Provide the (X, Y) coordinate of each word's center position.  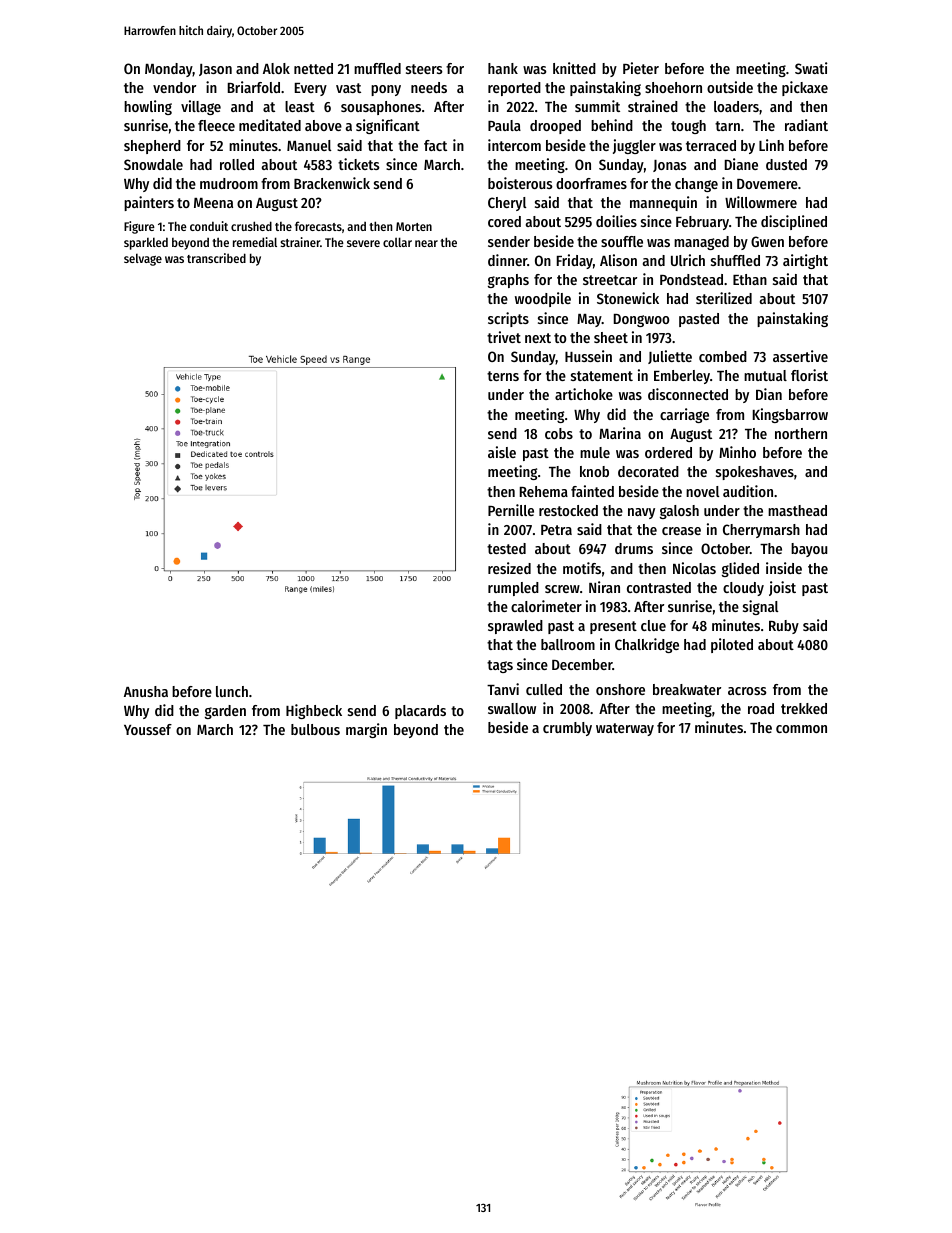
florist (809, 375)
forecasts (318, 226)
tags (500, 666)
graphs (508, 281)
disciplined (794, 222)
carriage (684, 415)
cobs (559, 433)
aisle (502, 452)
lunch (232, 691)
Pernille (511, 510)
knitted (574, 68)
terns (503, 376)
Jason (215, 70)
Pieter (641, 68)
